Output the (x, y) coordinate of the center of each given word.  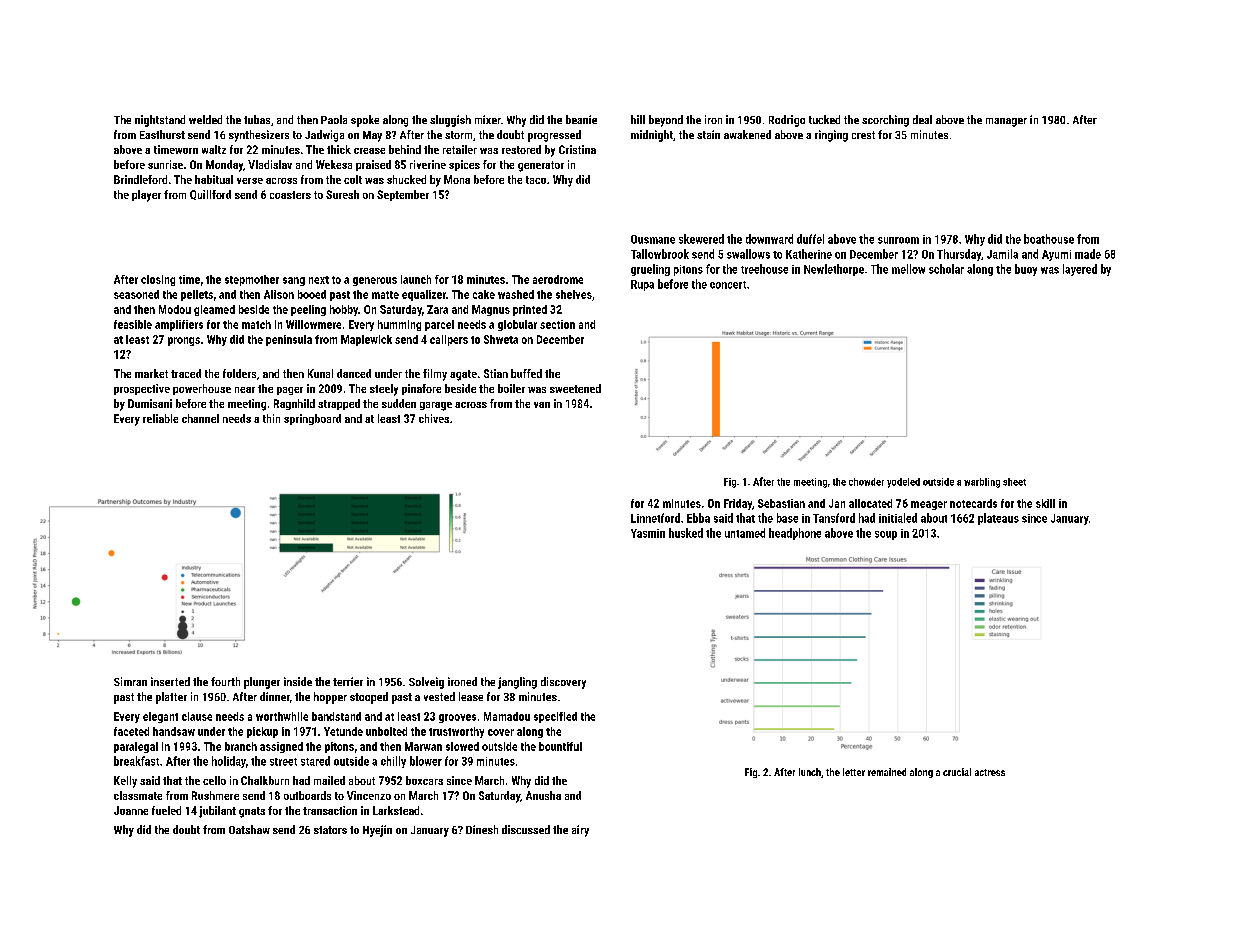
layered (1080, 270)
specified (555, 717)
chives (434, 418)
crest (863, 135)
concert (728, 285)
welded (205, 119)
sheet (1014, 482)
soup (886, 535)
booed (312, 294)
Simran (130, 681)
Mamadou (507, 716)
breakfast (136, 761)
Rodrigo (787, 121)
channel (200, 418)
